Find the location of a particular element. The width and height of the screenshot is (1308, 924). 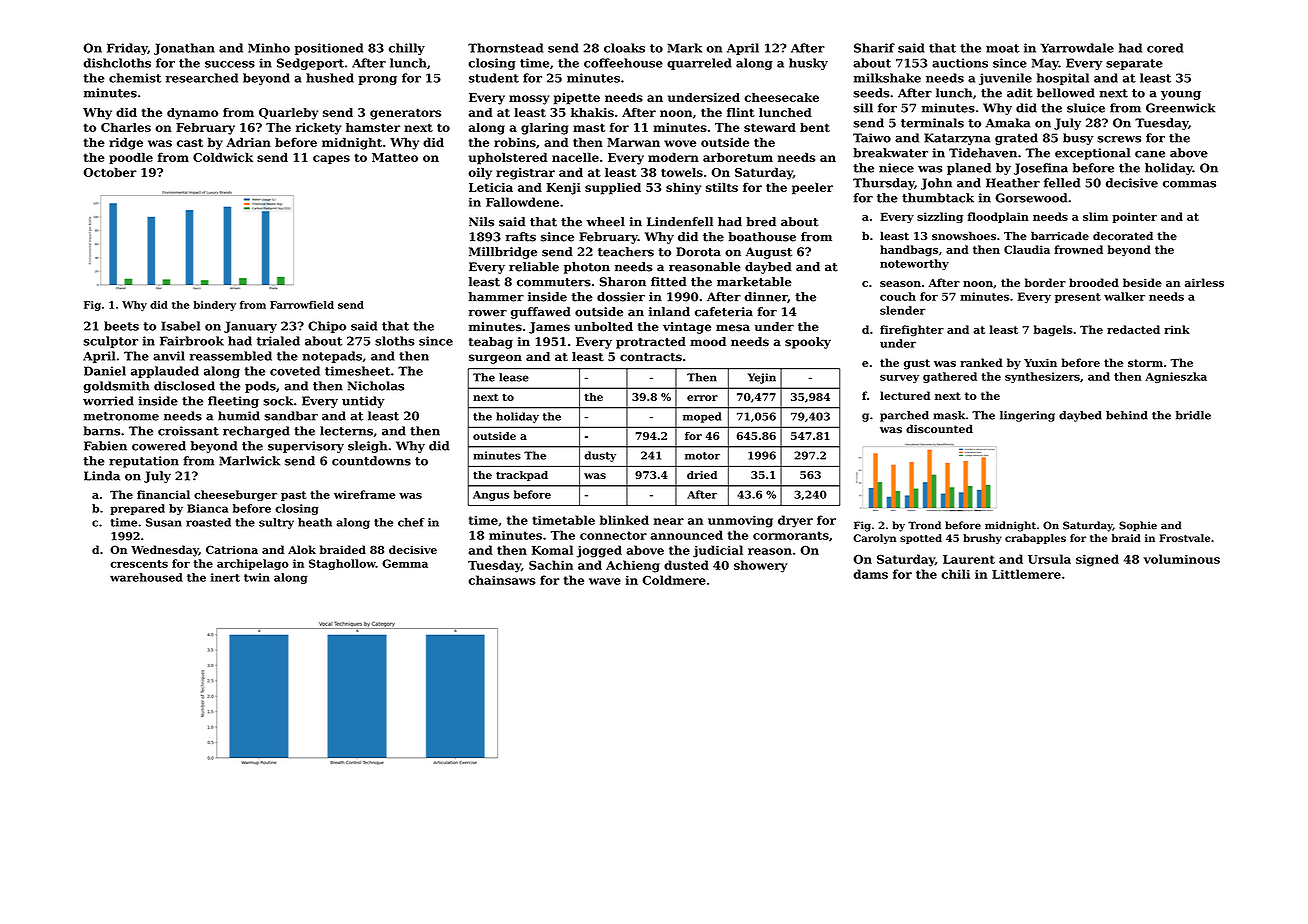

warehoused is located at coordinates (146, 577).
